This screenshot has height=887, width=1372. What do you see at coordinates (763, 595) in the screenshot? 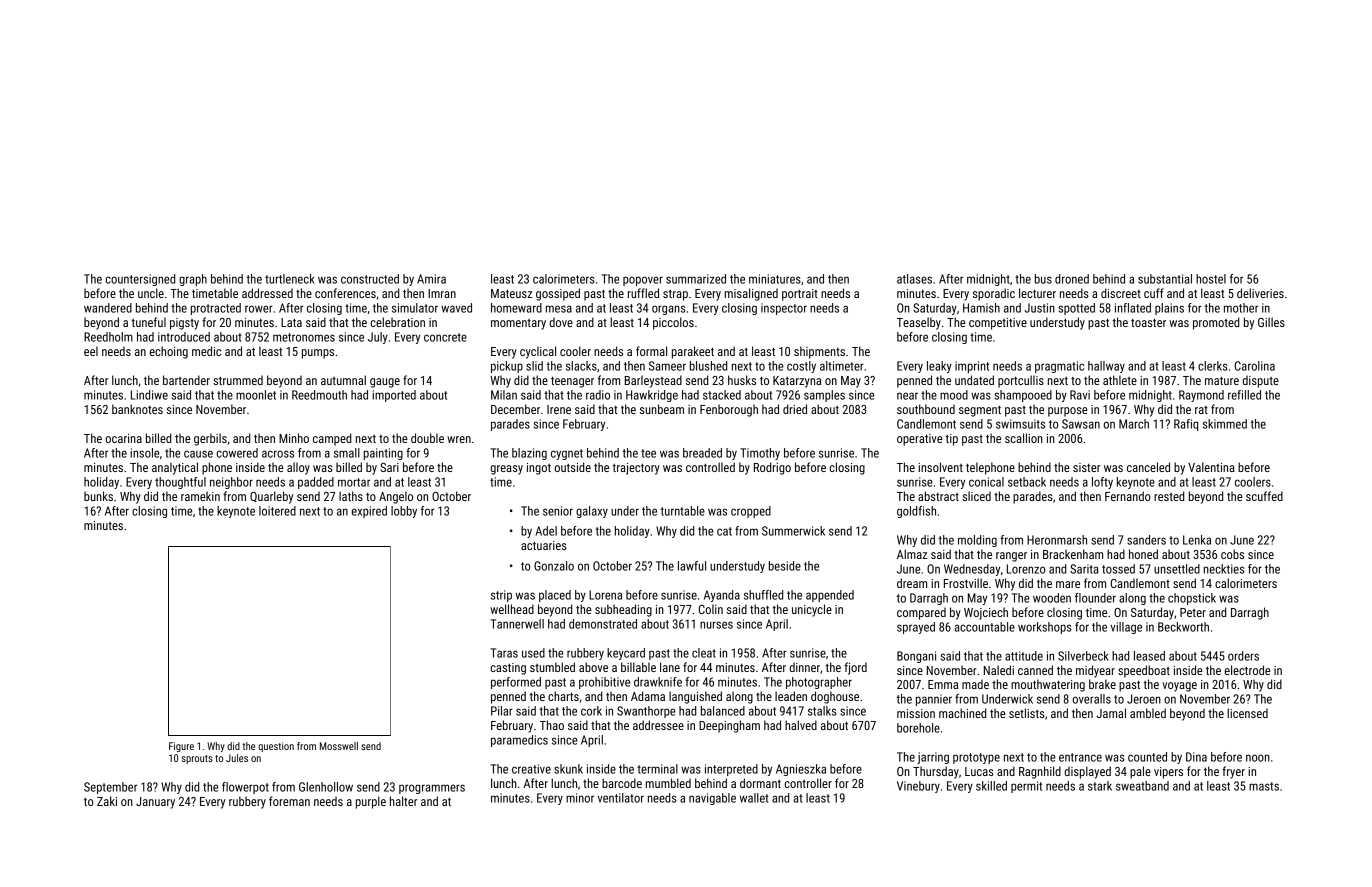
I see `shuffled` at bounding box center [763, 595].
